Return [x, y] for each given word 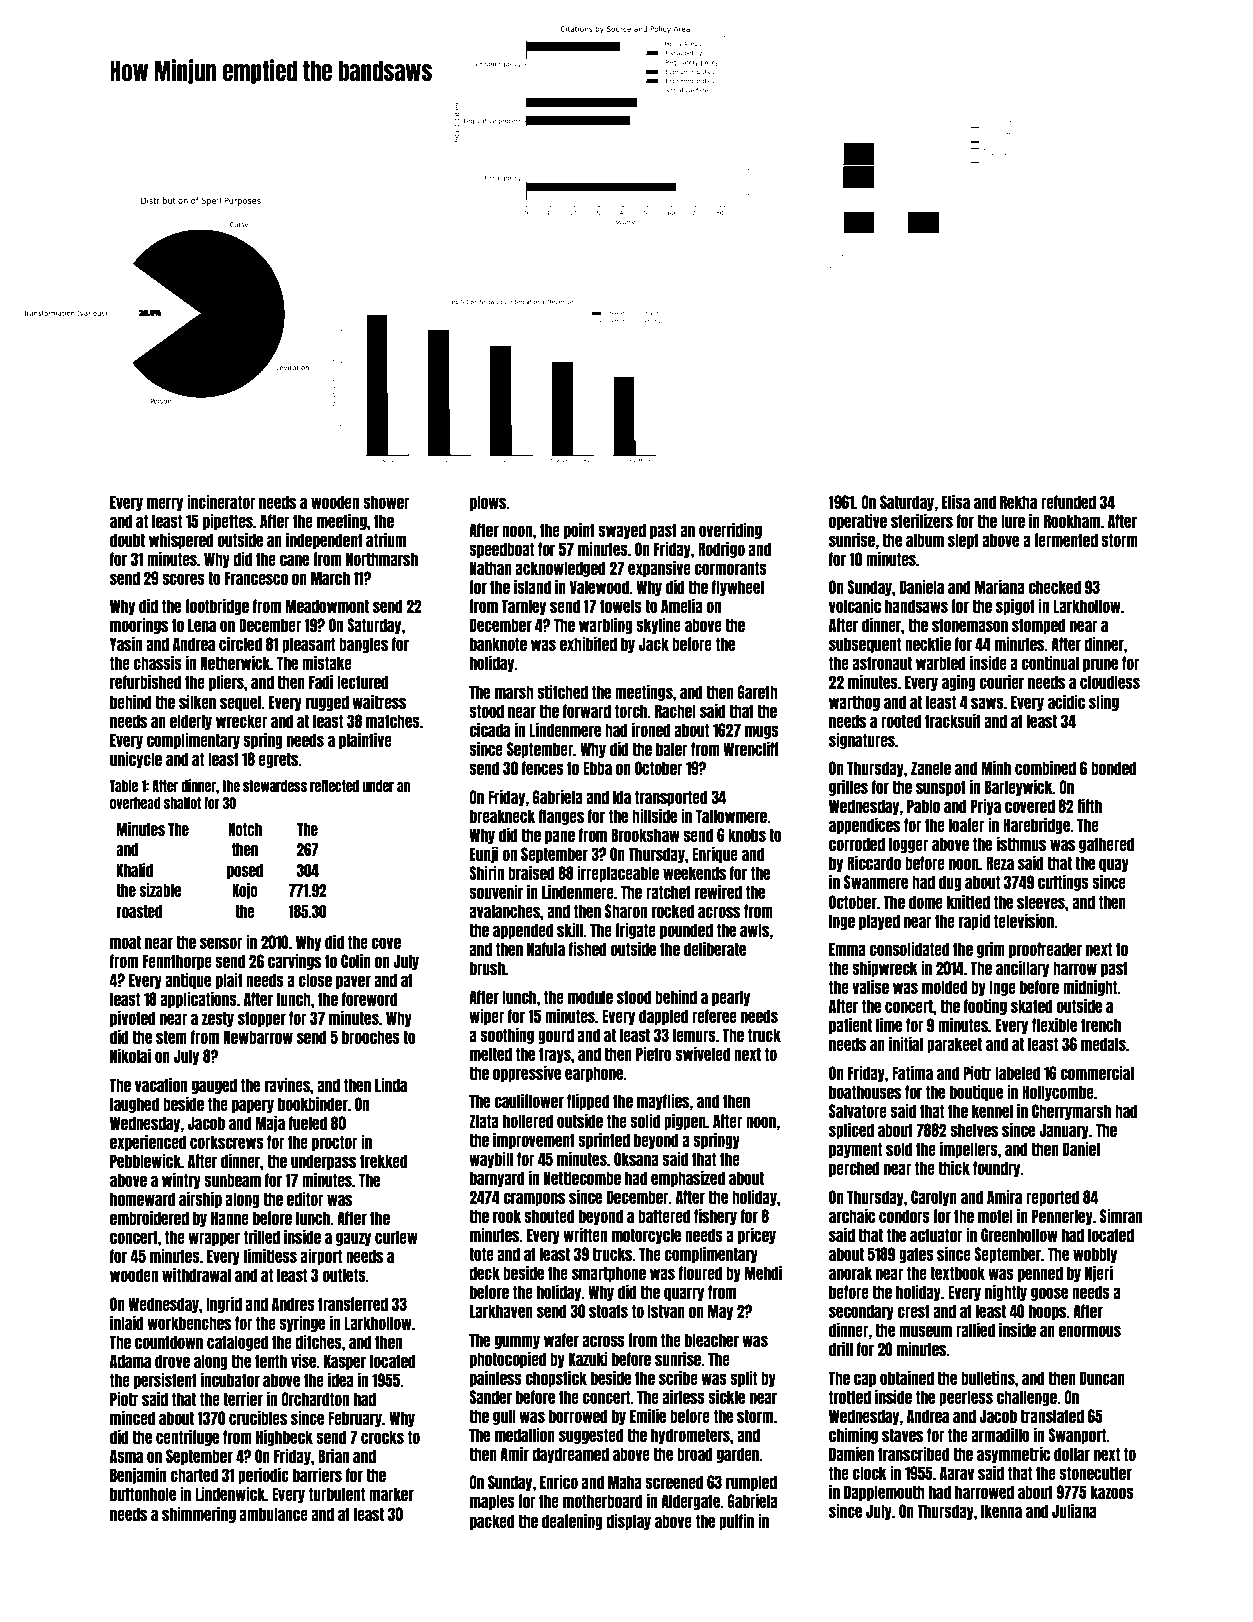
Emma [847, 949]
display [628, 1521]
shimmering [199, 1514]
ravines [287, 1084]
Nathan [491, 568]
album [925, 540]
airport [321, 1256]
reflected [334, 786]
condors [904, 1216]
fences [543, 768]
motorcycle [646, 1236]
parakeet [954, 1045]
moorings [139, 625]
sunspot [941, 788]
